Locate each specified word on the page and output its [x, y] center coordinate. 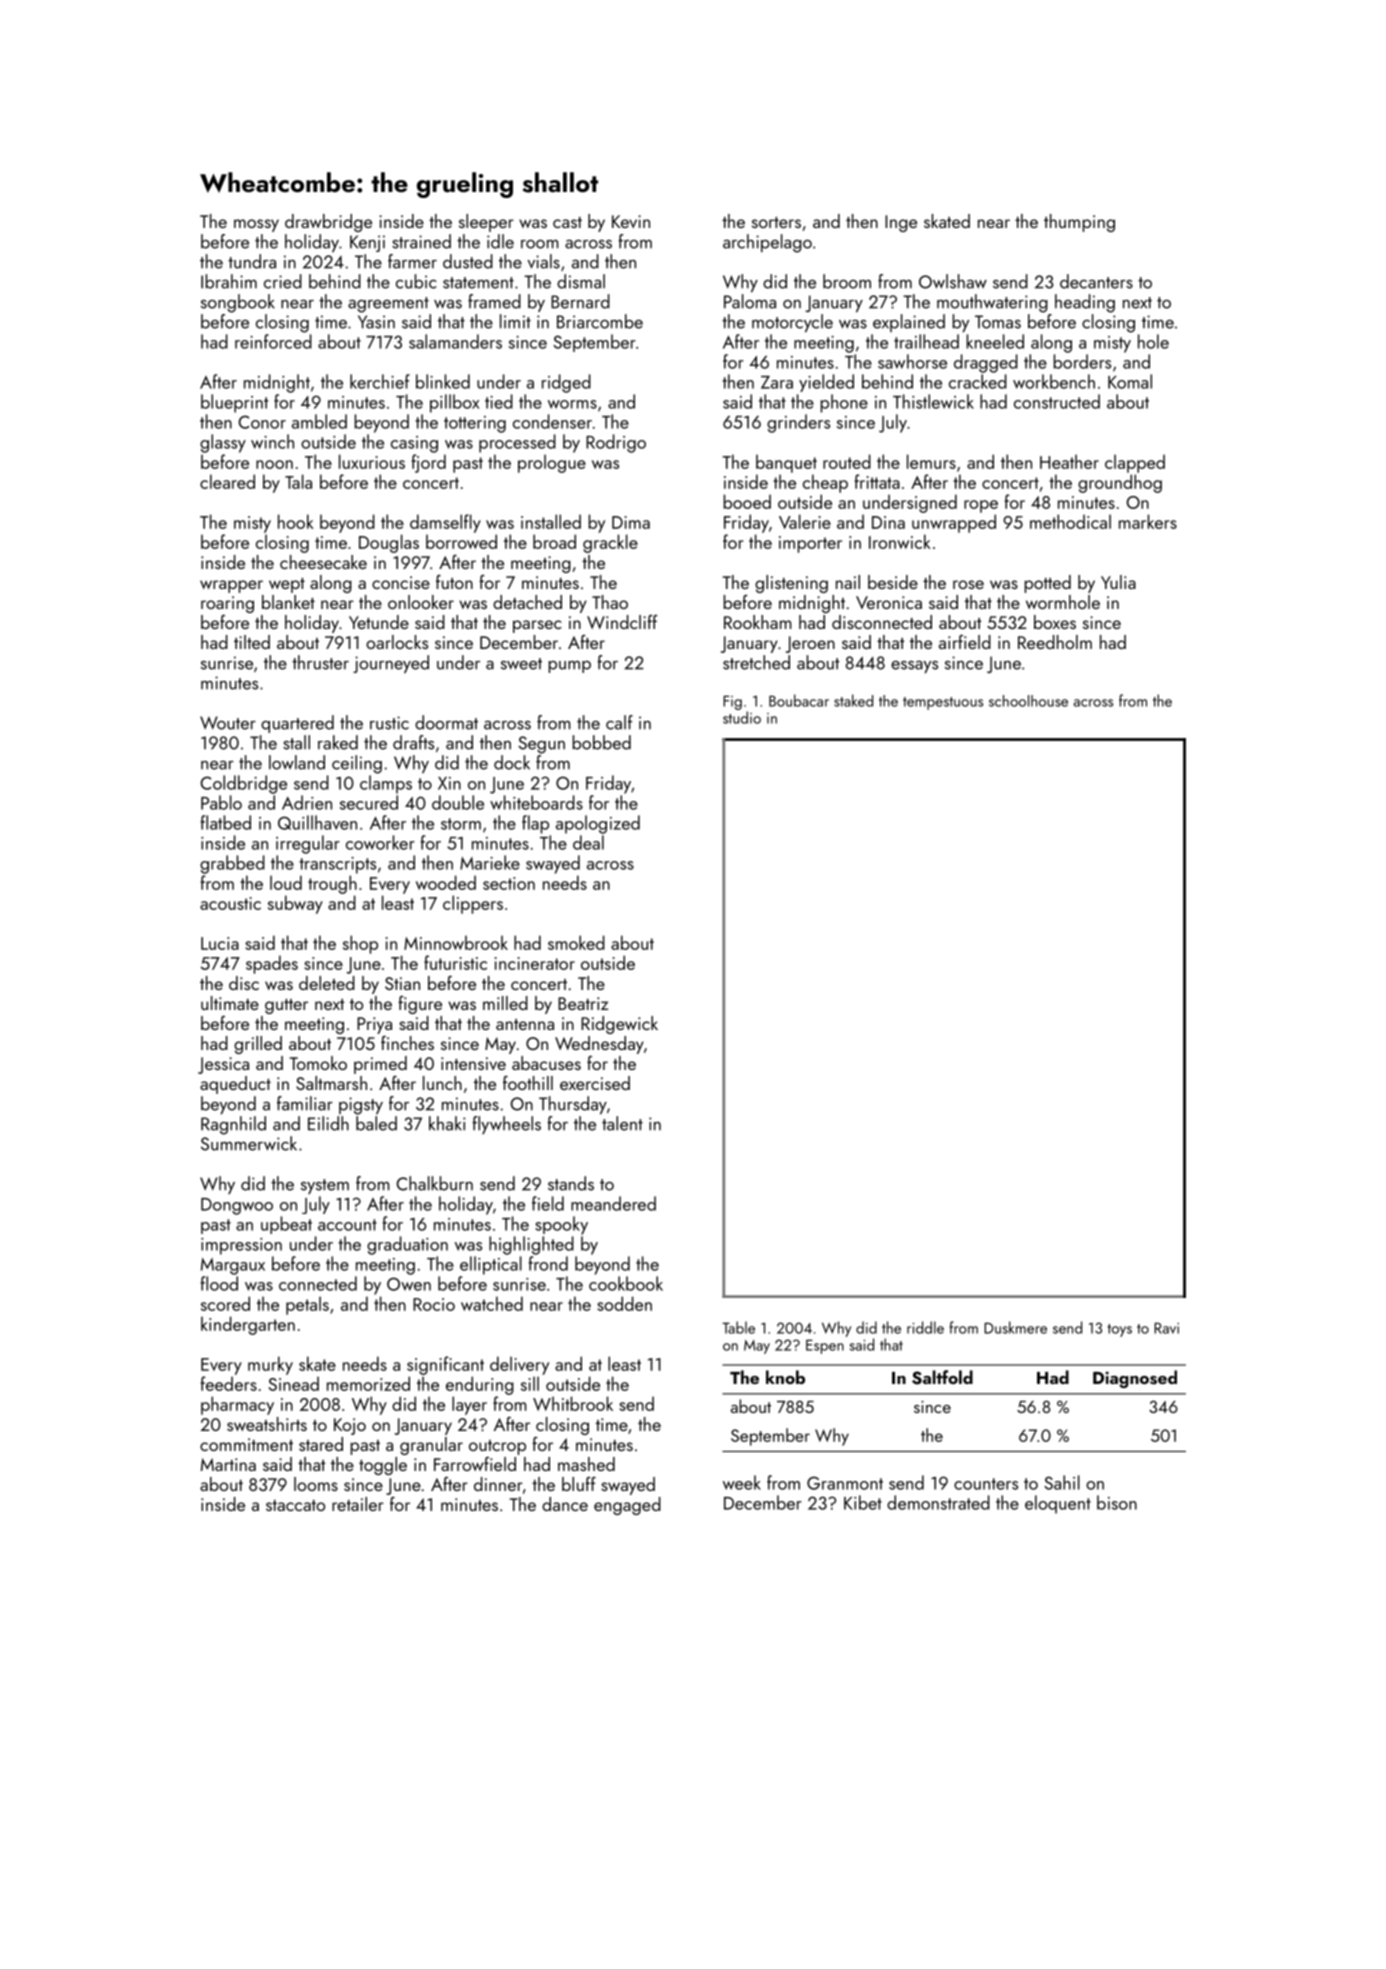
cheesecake [323, 562]
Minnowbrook [456, 942]
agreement [388, 305]
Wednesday [599, 1045]
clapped [1135, 463]
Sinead [294, 1383]
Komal [1130, 381]
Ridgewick [619, 1025]
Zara [777, 382]
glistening [791, 584]
